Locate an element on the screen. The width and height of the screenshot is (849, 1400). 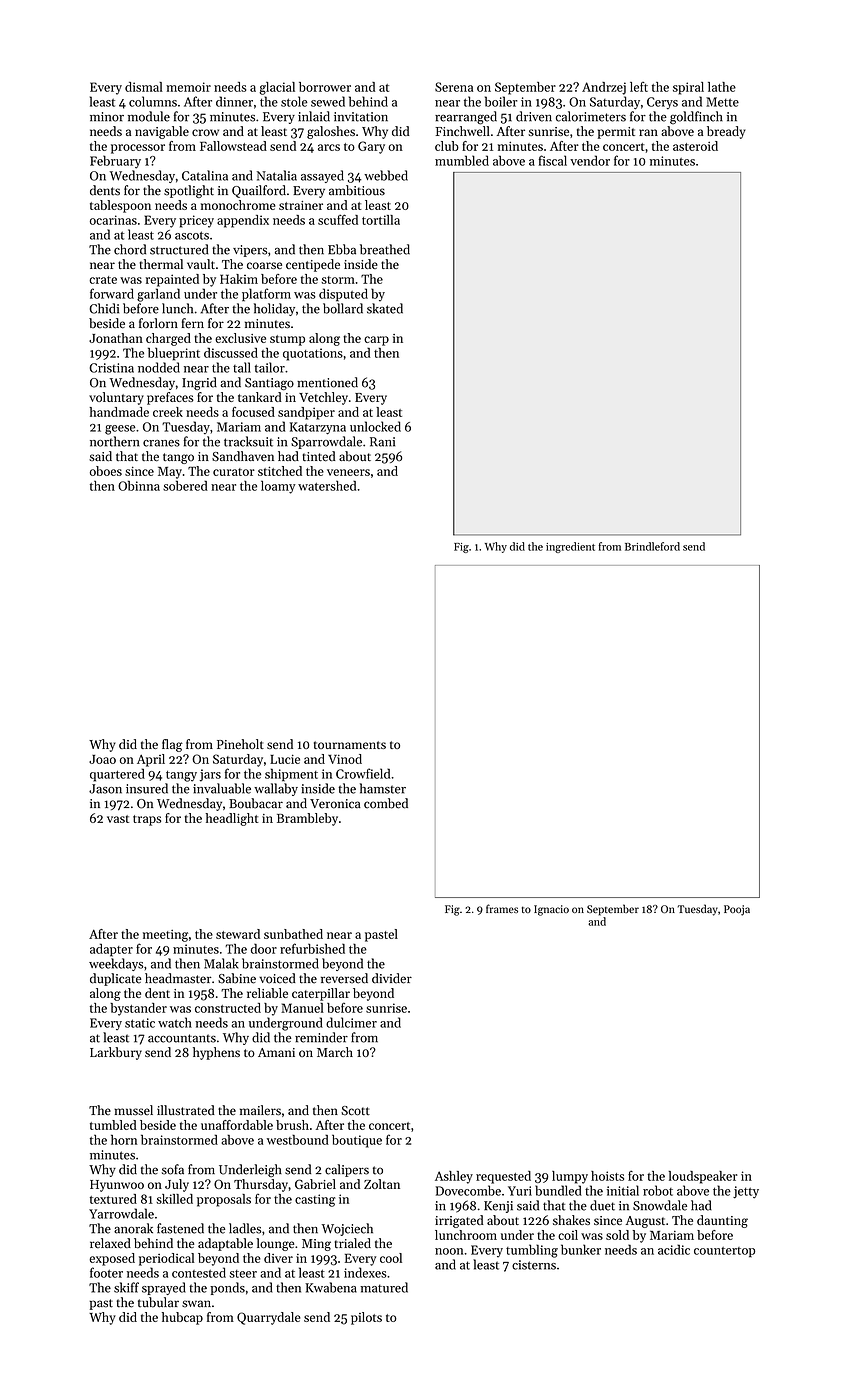
Ignacio is located at coordinates (551, 910).
